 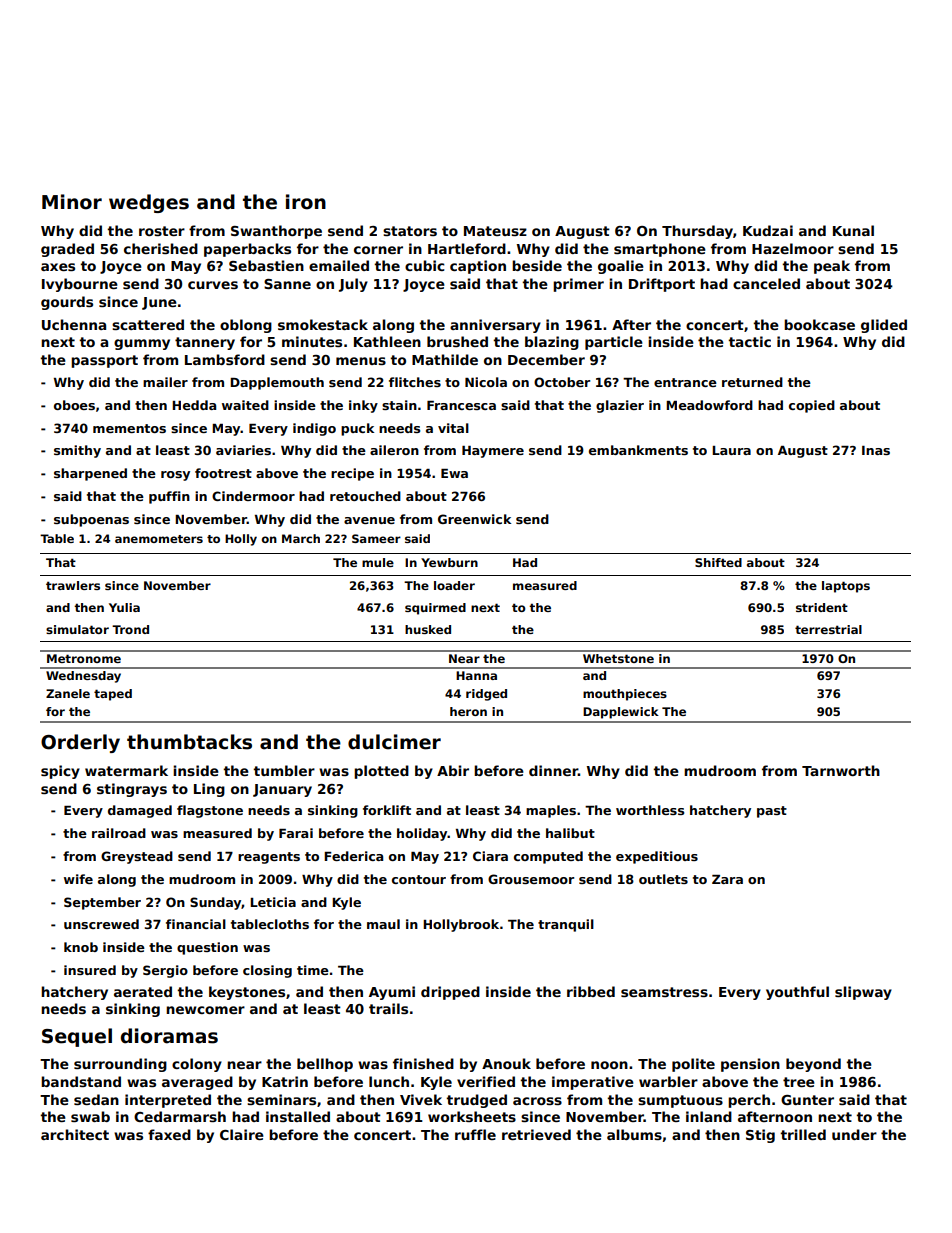 What do you see at coordinates (453, 770) in the screenshot?
I see `Abir` at bounding box center [453, 770].
